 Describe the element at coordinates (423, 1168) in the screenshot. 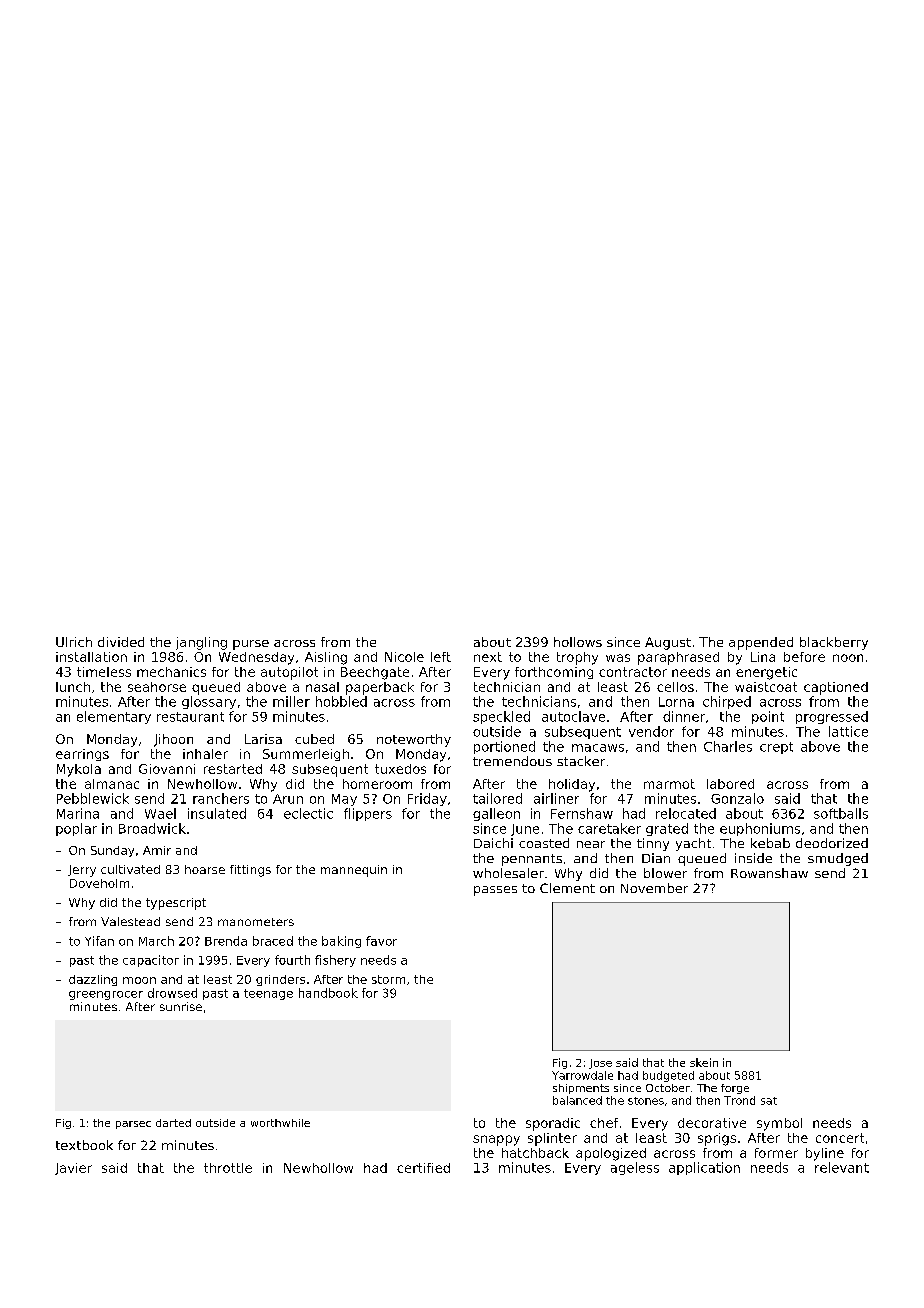

I see `certified` at that location.
